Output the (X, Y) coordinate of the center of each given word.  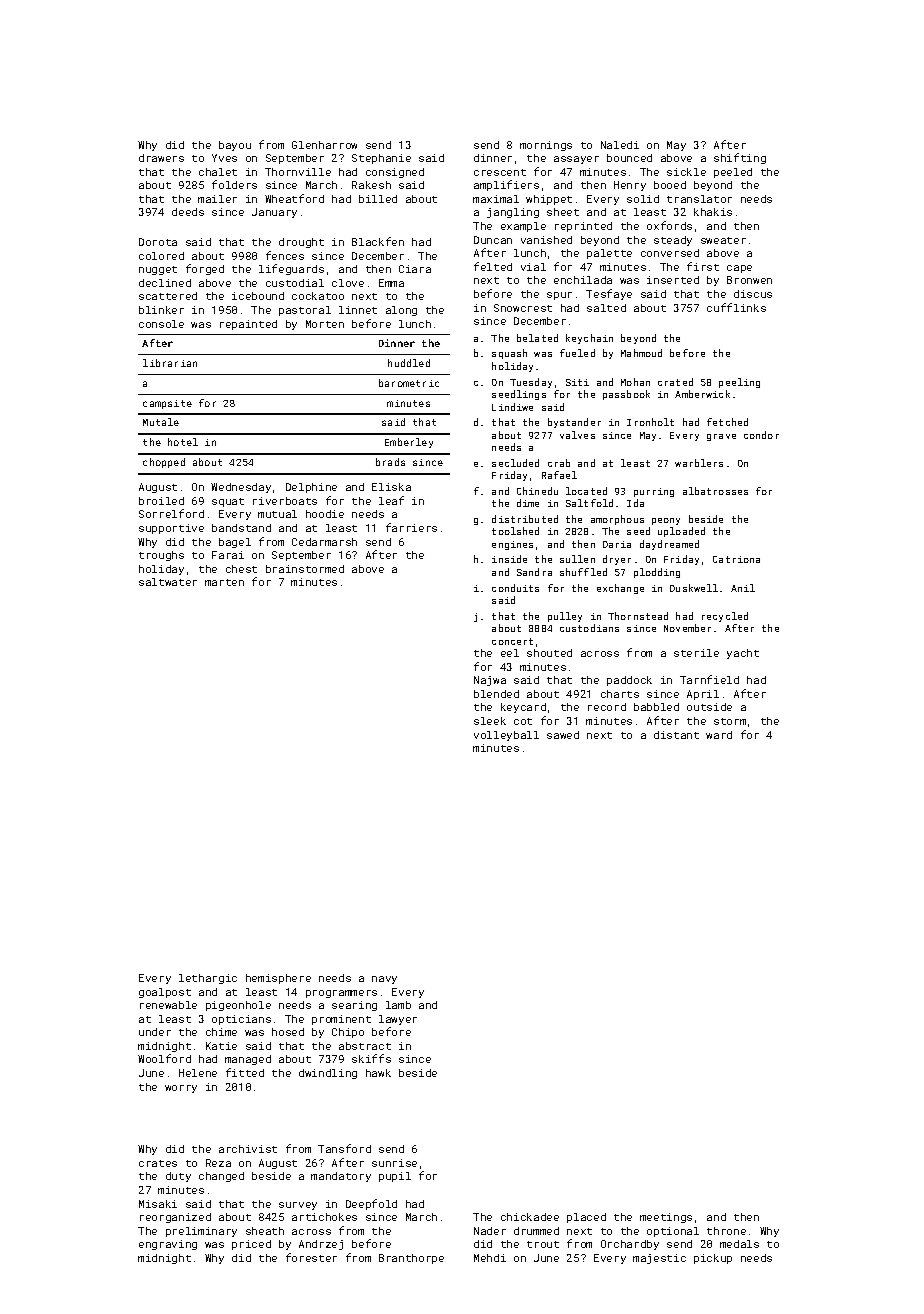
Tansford (344, 1148)
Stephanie (381, 159)
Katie (221, 1046)
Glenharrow (324, 145)
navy (384, 980)
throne (726, 1231)
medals (739, 1244)
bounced (629, 158)
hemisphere (278, 979)
